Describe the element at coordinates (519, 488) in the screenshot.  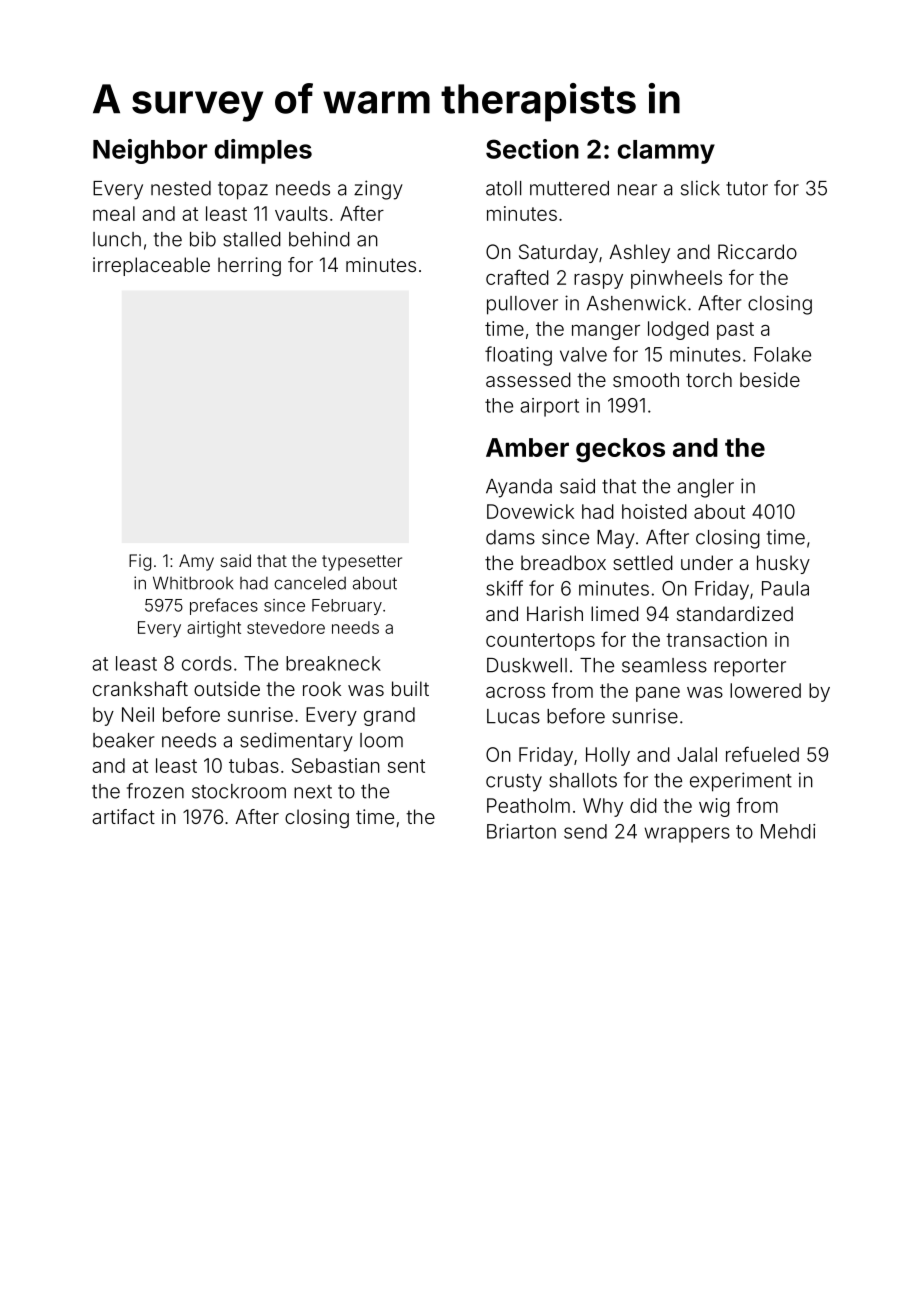
I see `Ayanda` at that location.
